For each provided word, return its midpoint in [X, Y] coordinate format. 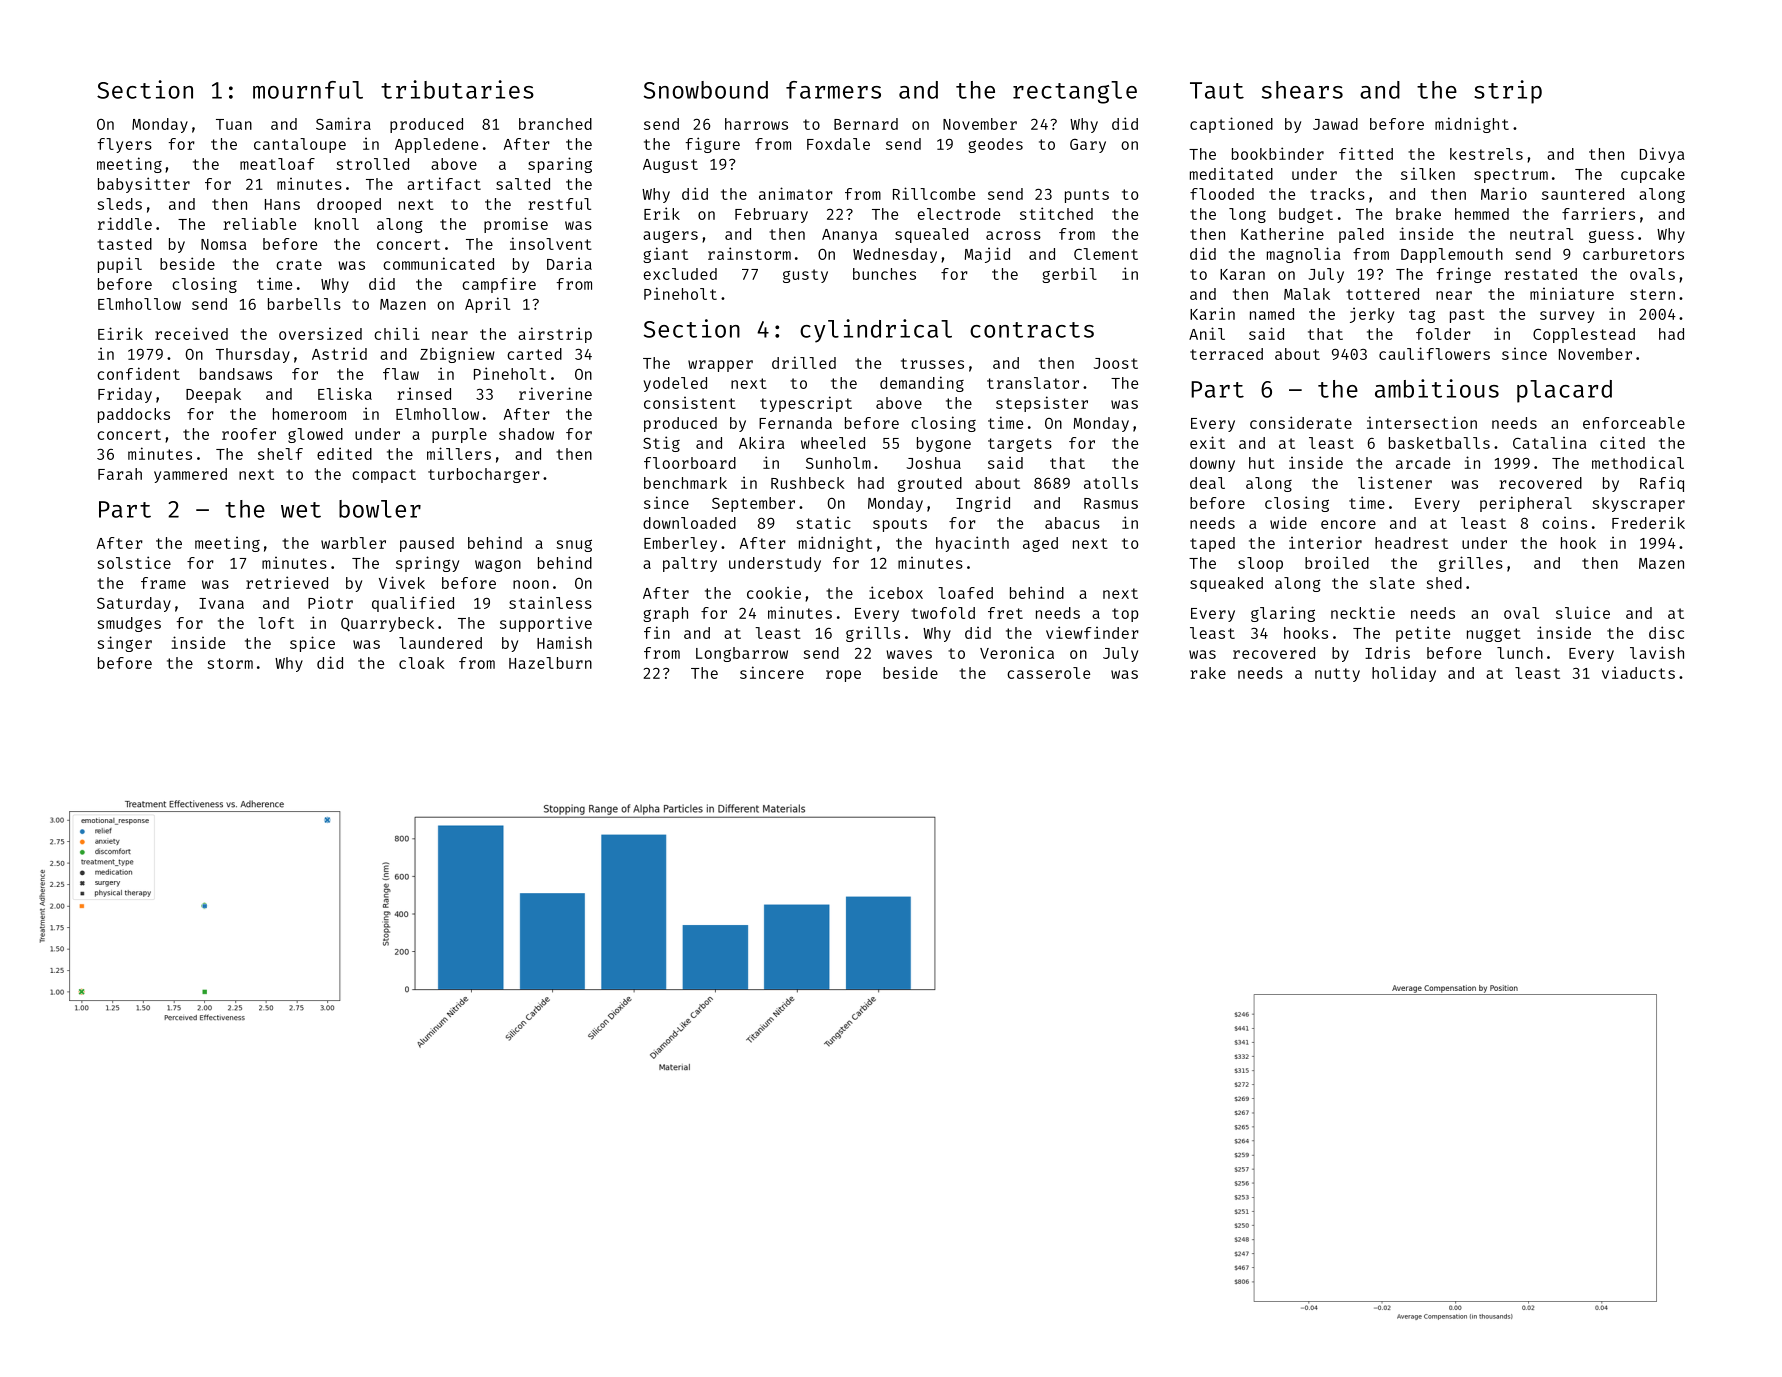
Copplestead [1584, 335]
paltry [690, 564]
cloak [422, 663]
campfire [499, 285]
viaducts [1638, 673]
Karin [1212, 314]
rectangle [1075, 92]
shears [1302, 90]
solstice [134, 562]
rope [843, 676]
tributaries [457, 89]
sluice [1583, 612]
